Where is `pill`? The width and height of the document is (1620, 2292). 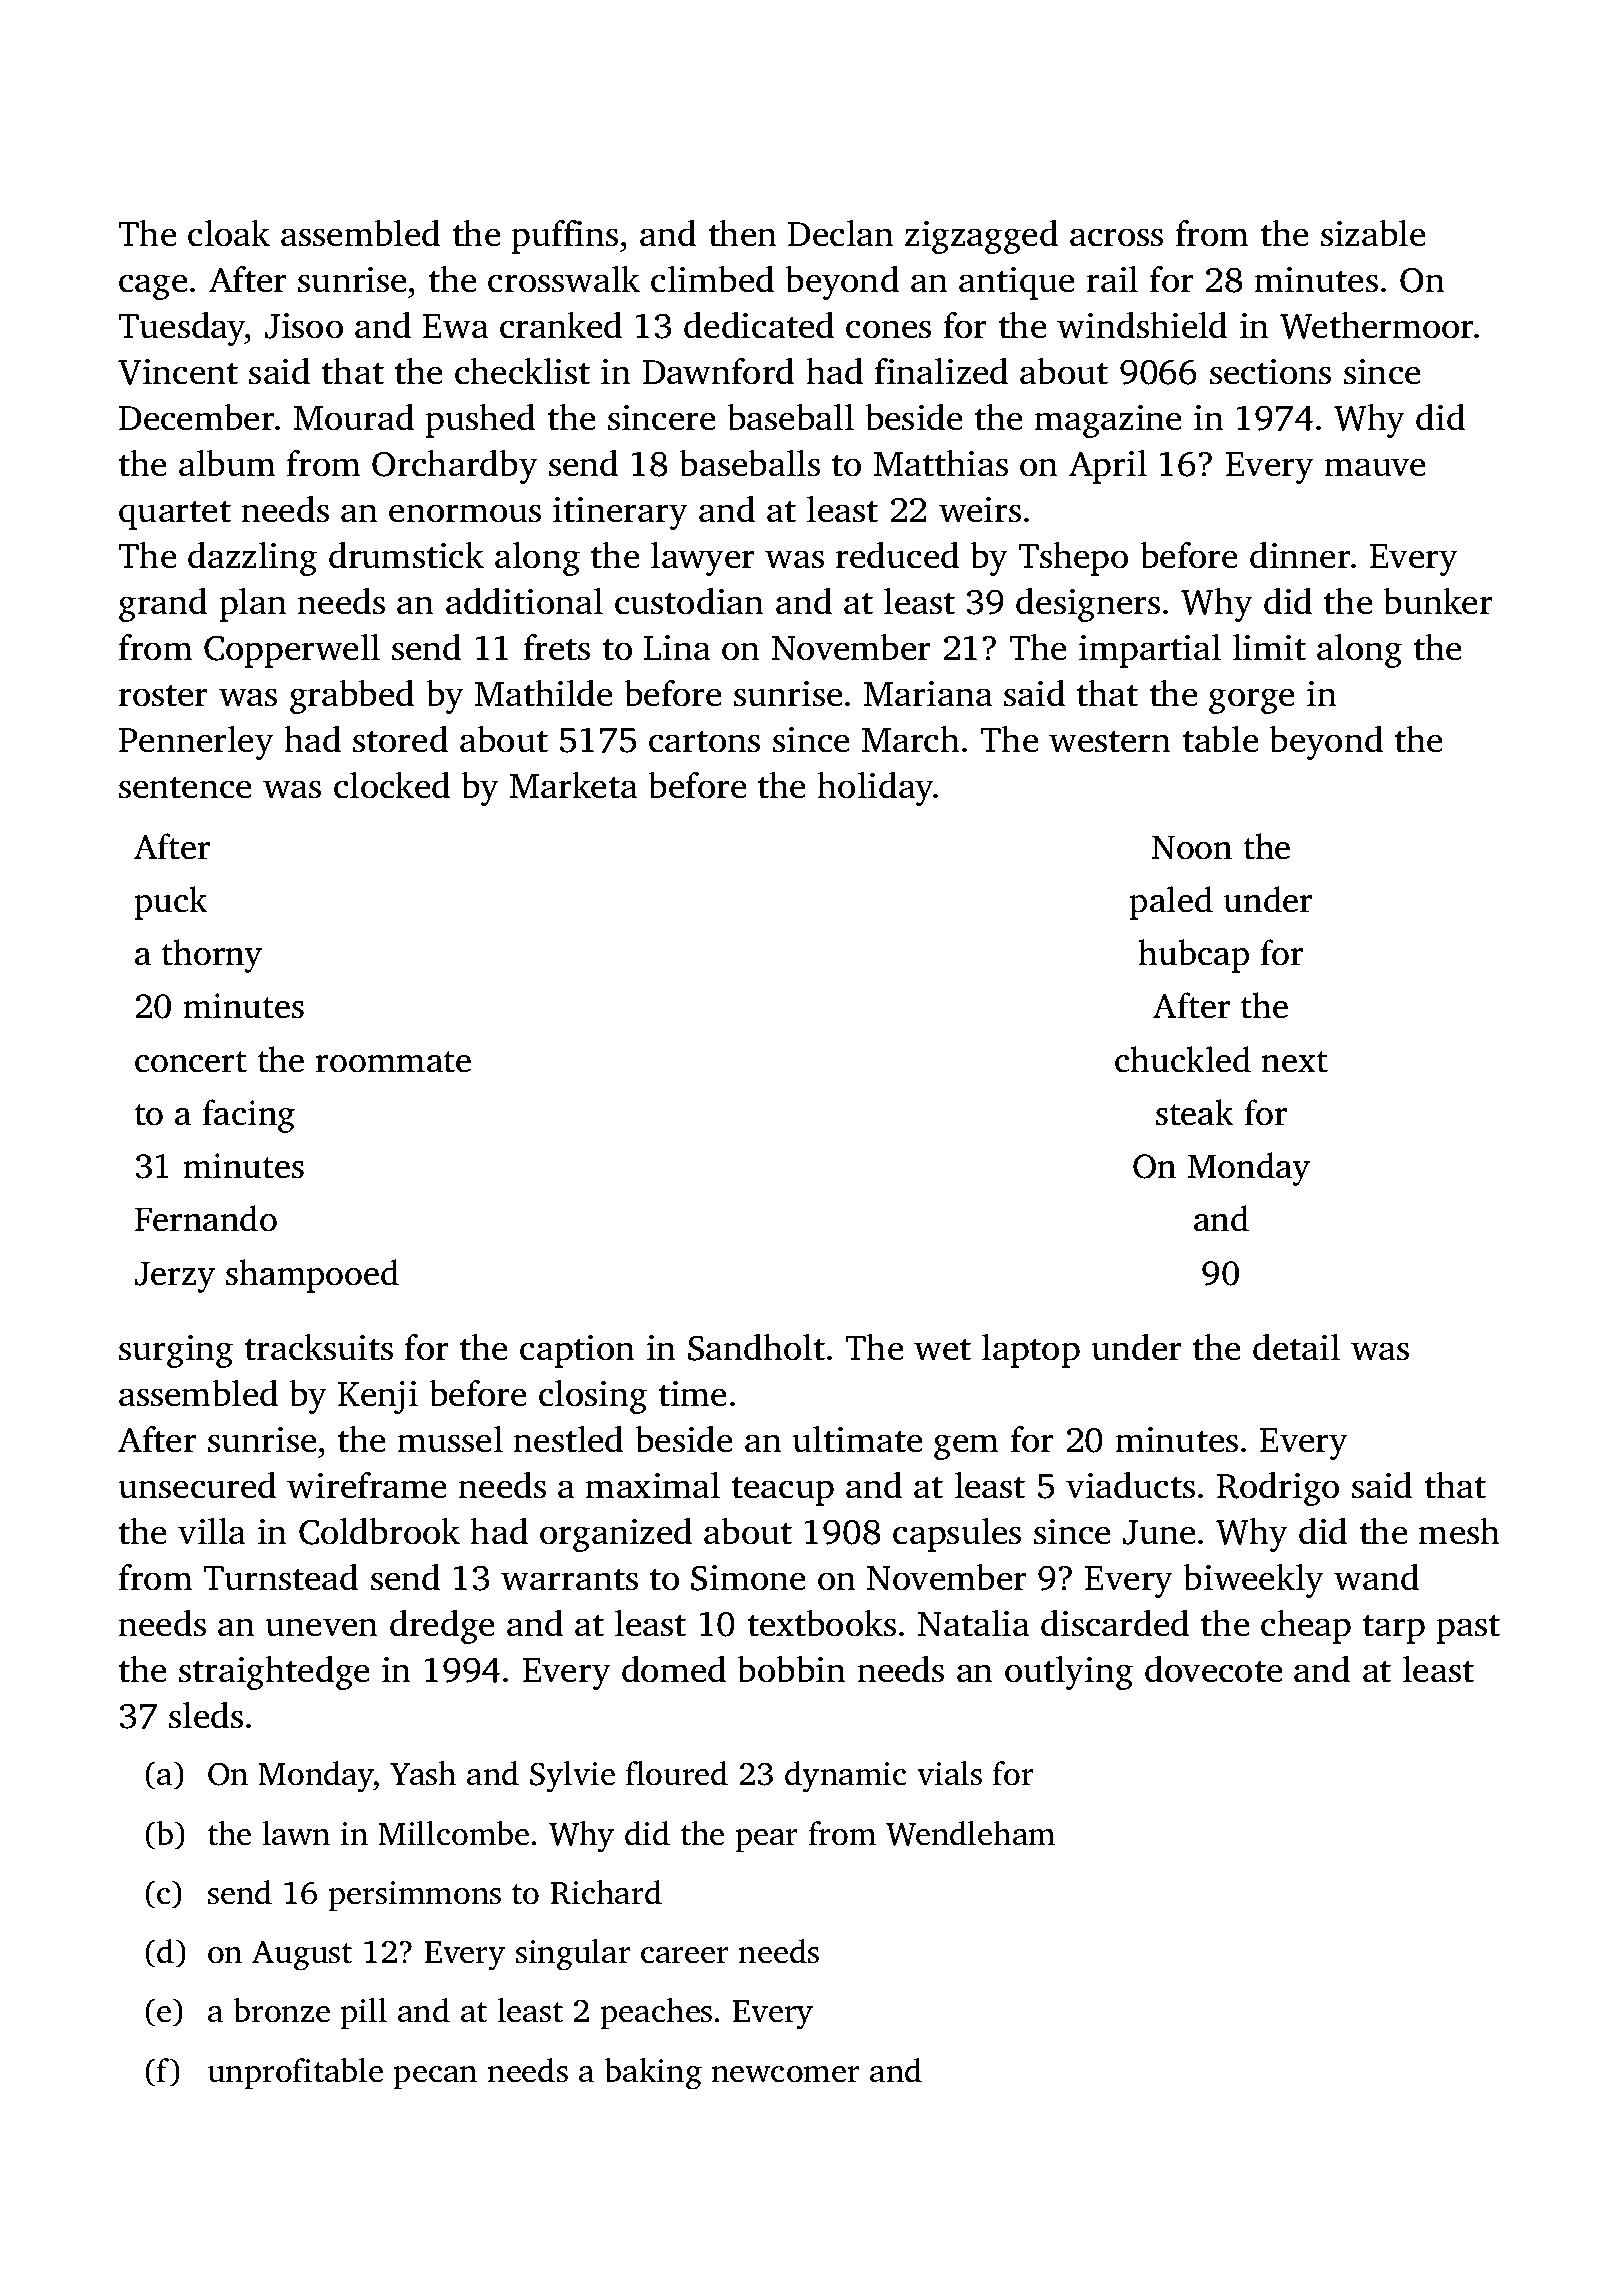 pill is located at coordinates (363, 2013).
